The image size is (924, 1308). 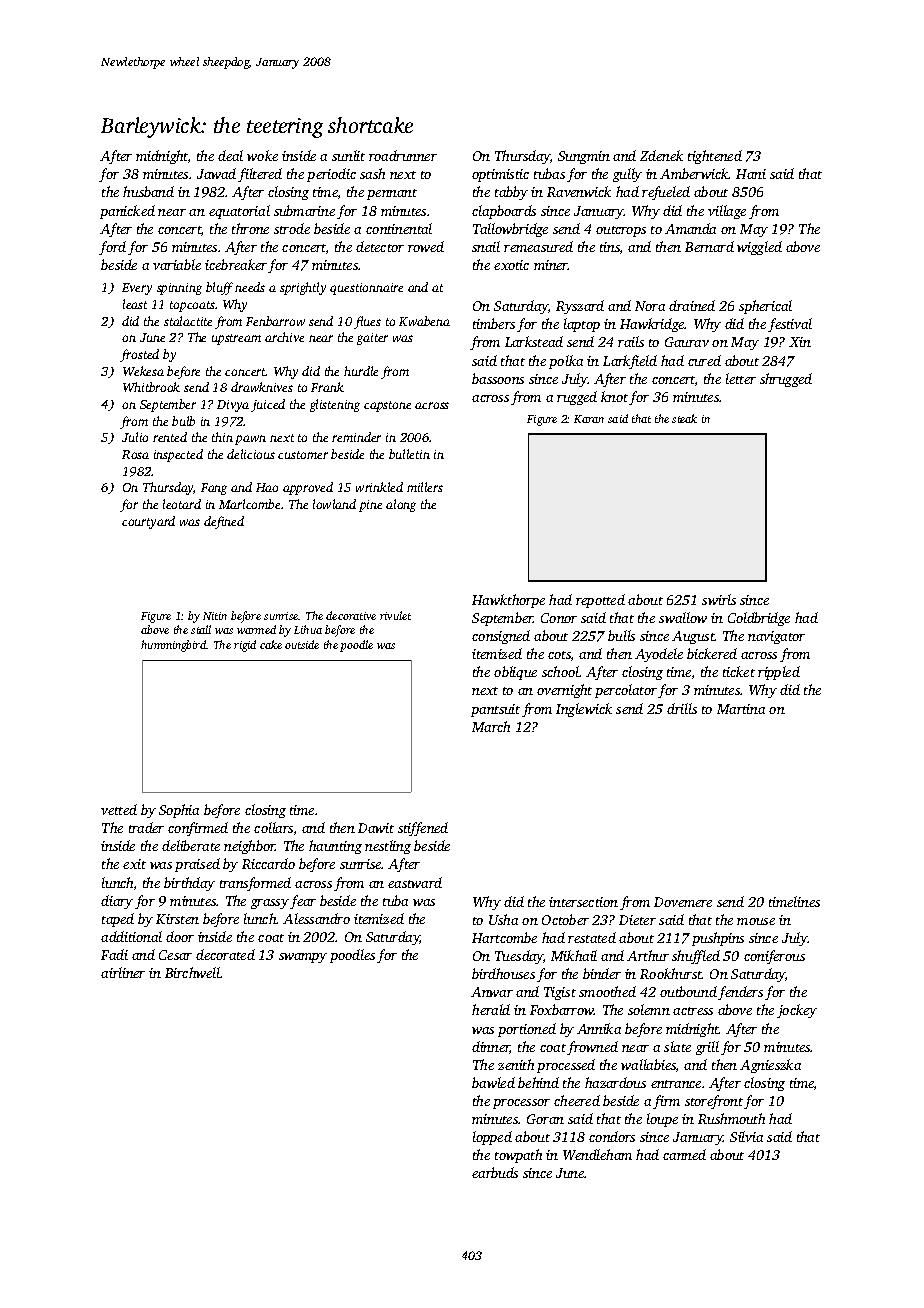 What do you see at coordinates (173, 646) in the screenshot?
I see `hummingbird` at bounding box center [173, 646].
